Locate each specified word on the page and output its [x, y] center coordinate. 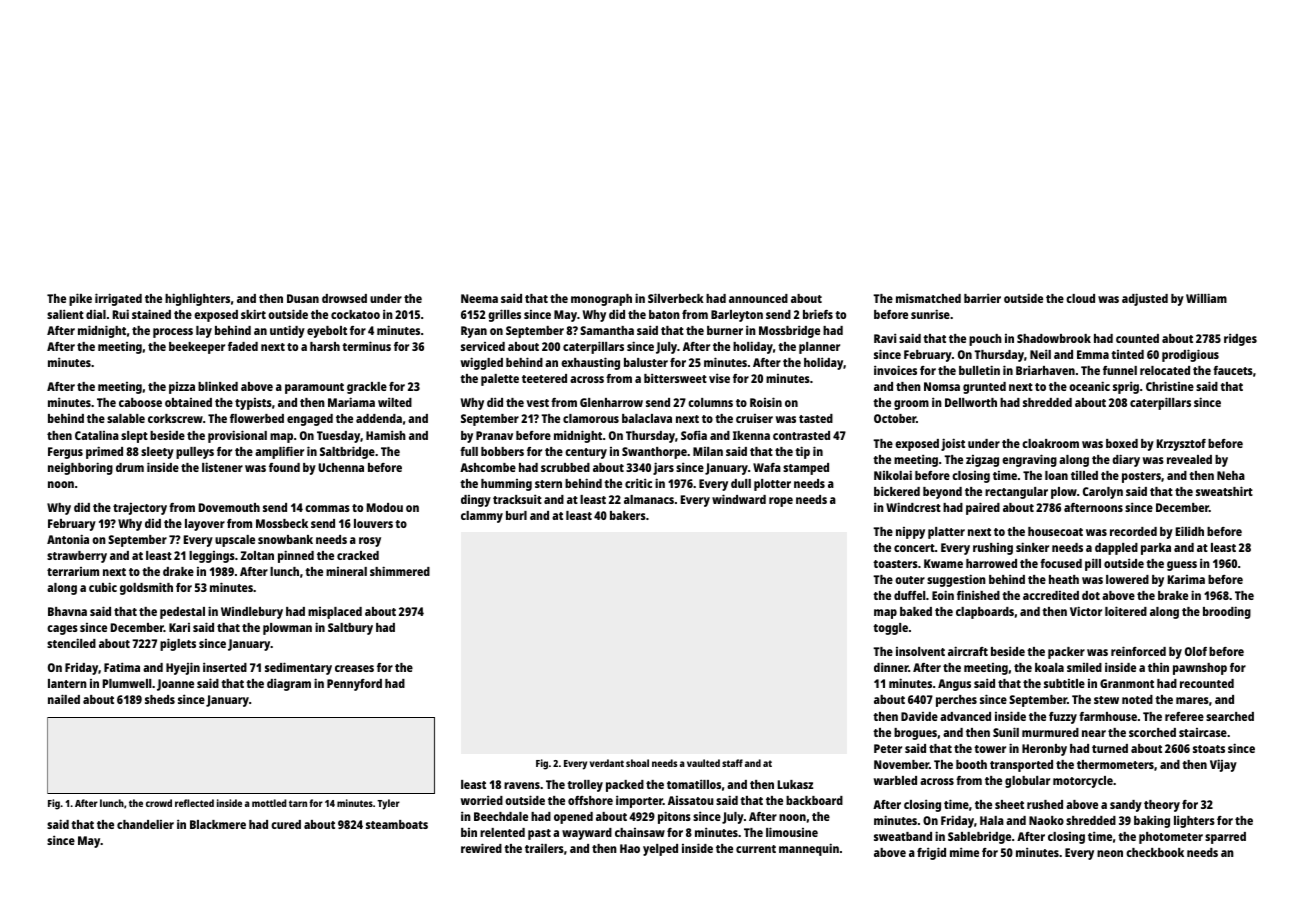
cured [286, 824]
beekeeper [197, 348]
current [756, 849]
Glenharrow [611, 402]
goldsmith [146, 588]
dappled [1116, 549]
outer [910, 580]
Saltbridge [347, 452]
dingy [476, 501]
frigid [931, 853]
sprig [1126, 387]
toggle [890, 629]
